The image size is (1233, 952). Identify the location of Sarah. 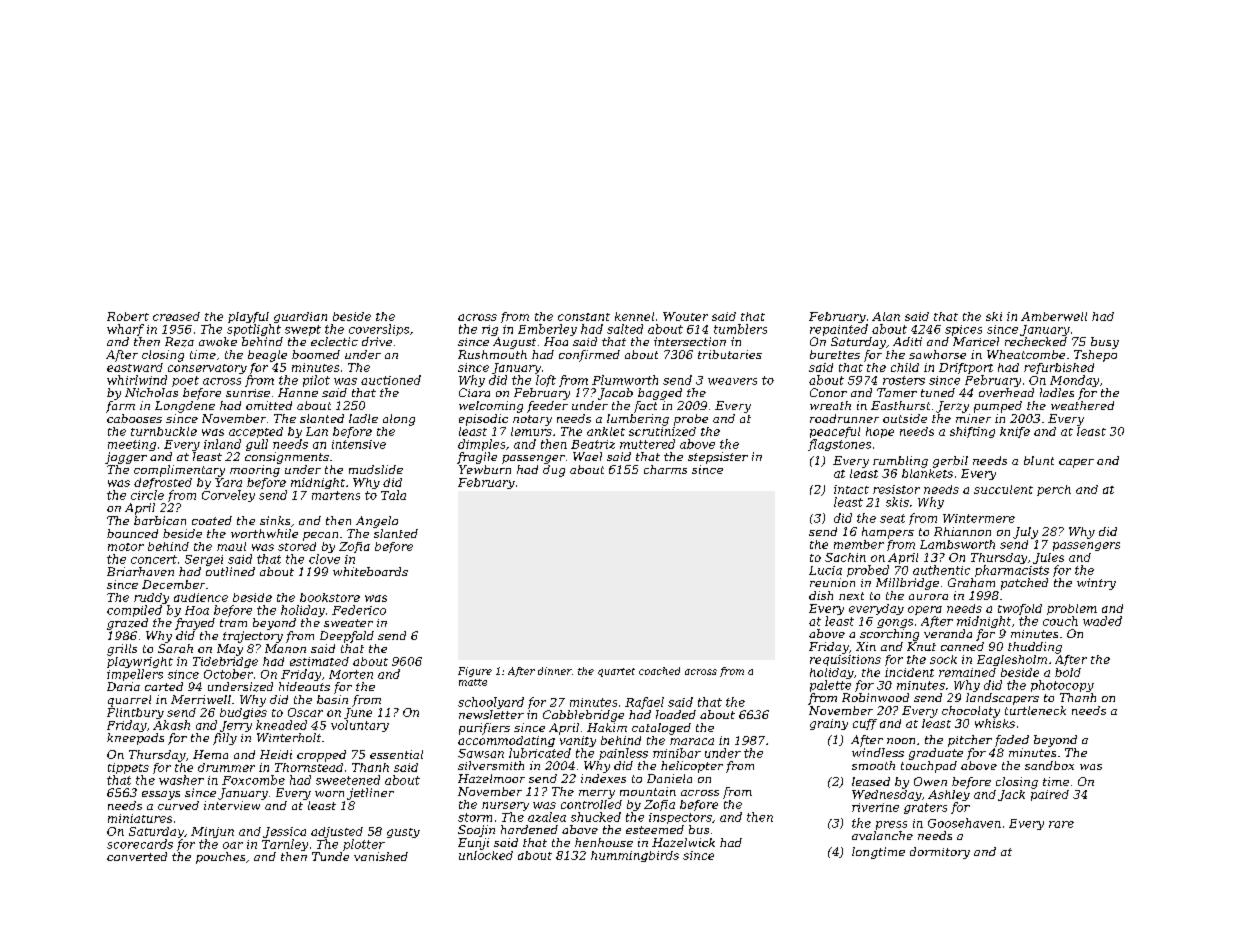
(175, 648).
